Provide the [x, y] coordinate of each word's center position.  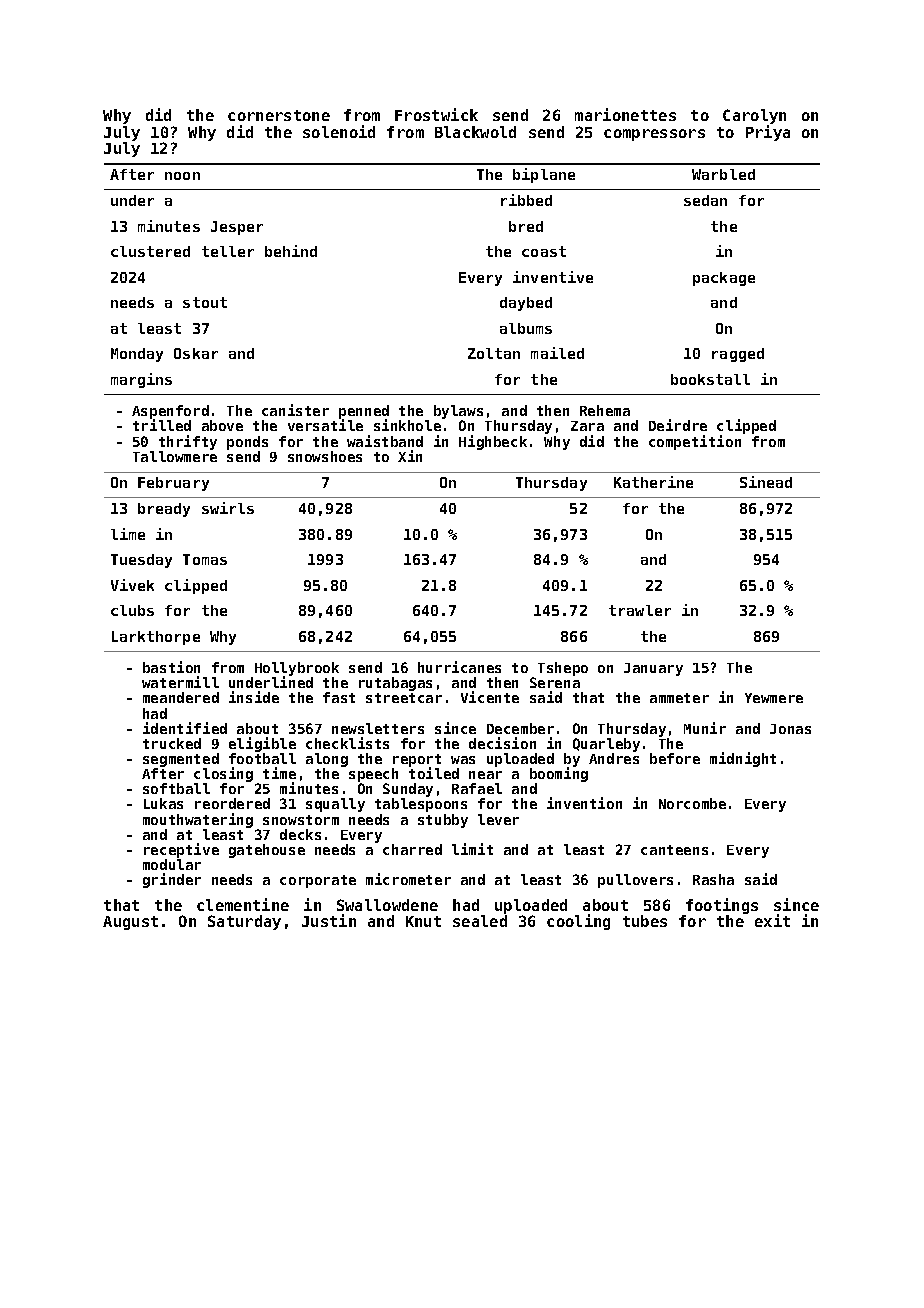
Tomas [205, 559]
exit [772, 920]
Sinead [766, 482]
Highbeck [493, 442]
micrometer [408, 879]
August [130, 923]
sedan [705, 200]
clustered [150, 251]
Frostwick [436, 114]
